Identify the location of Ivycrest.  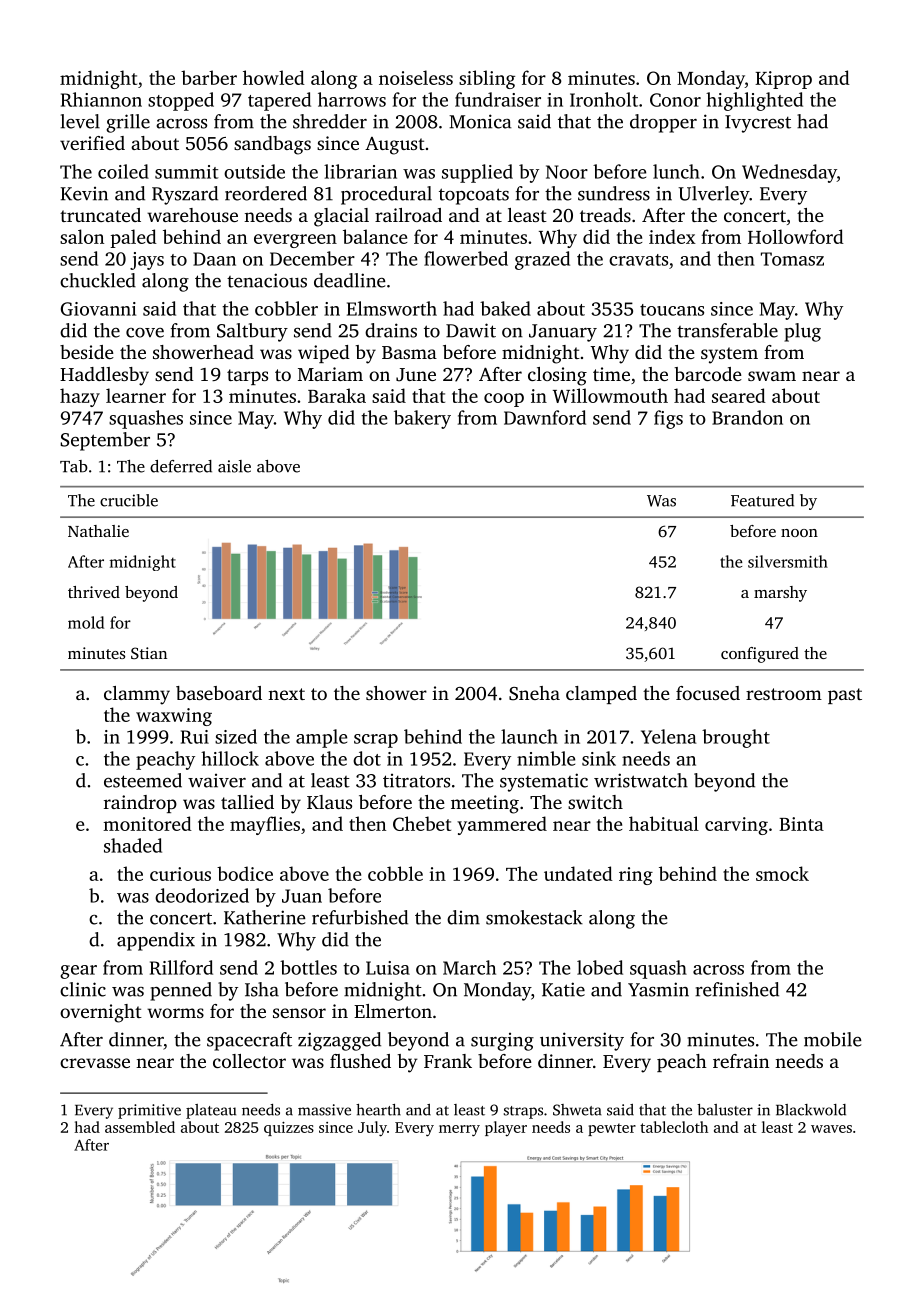
(758, 124).
